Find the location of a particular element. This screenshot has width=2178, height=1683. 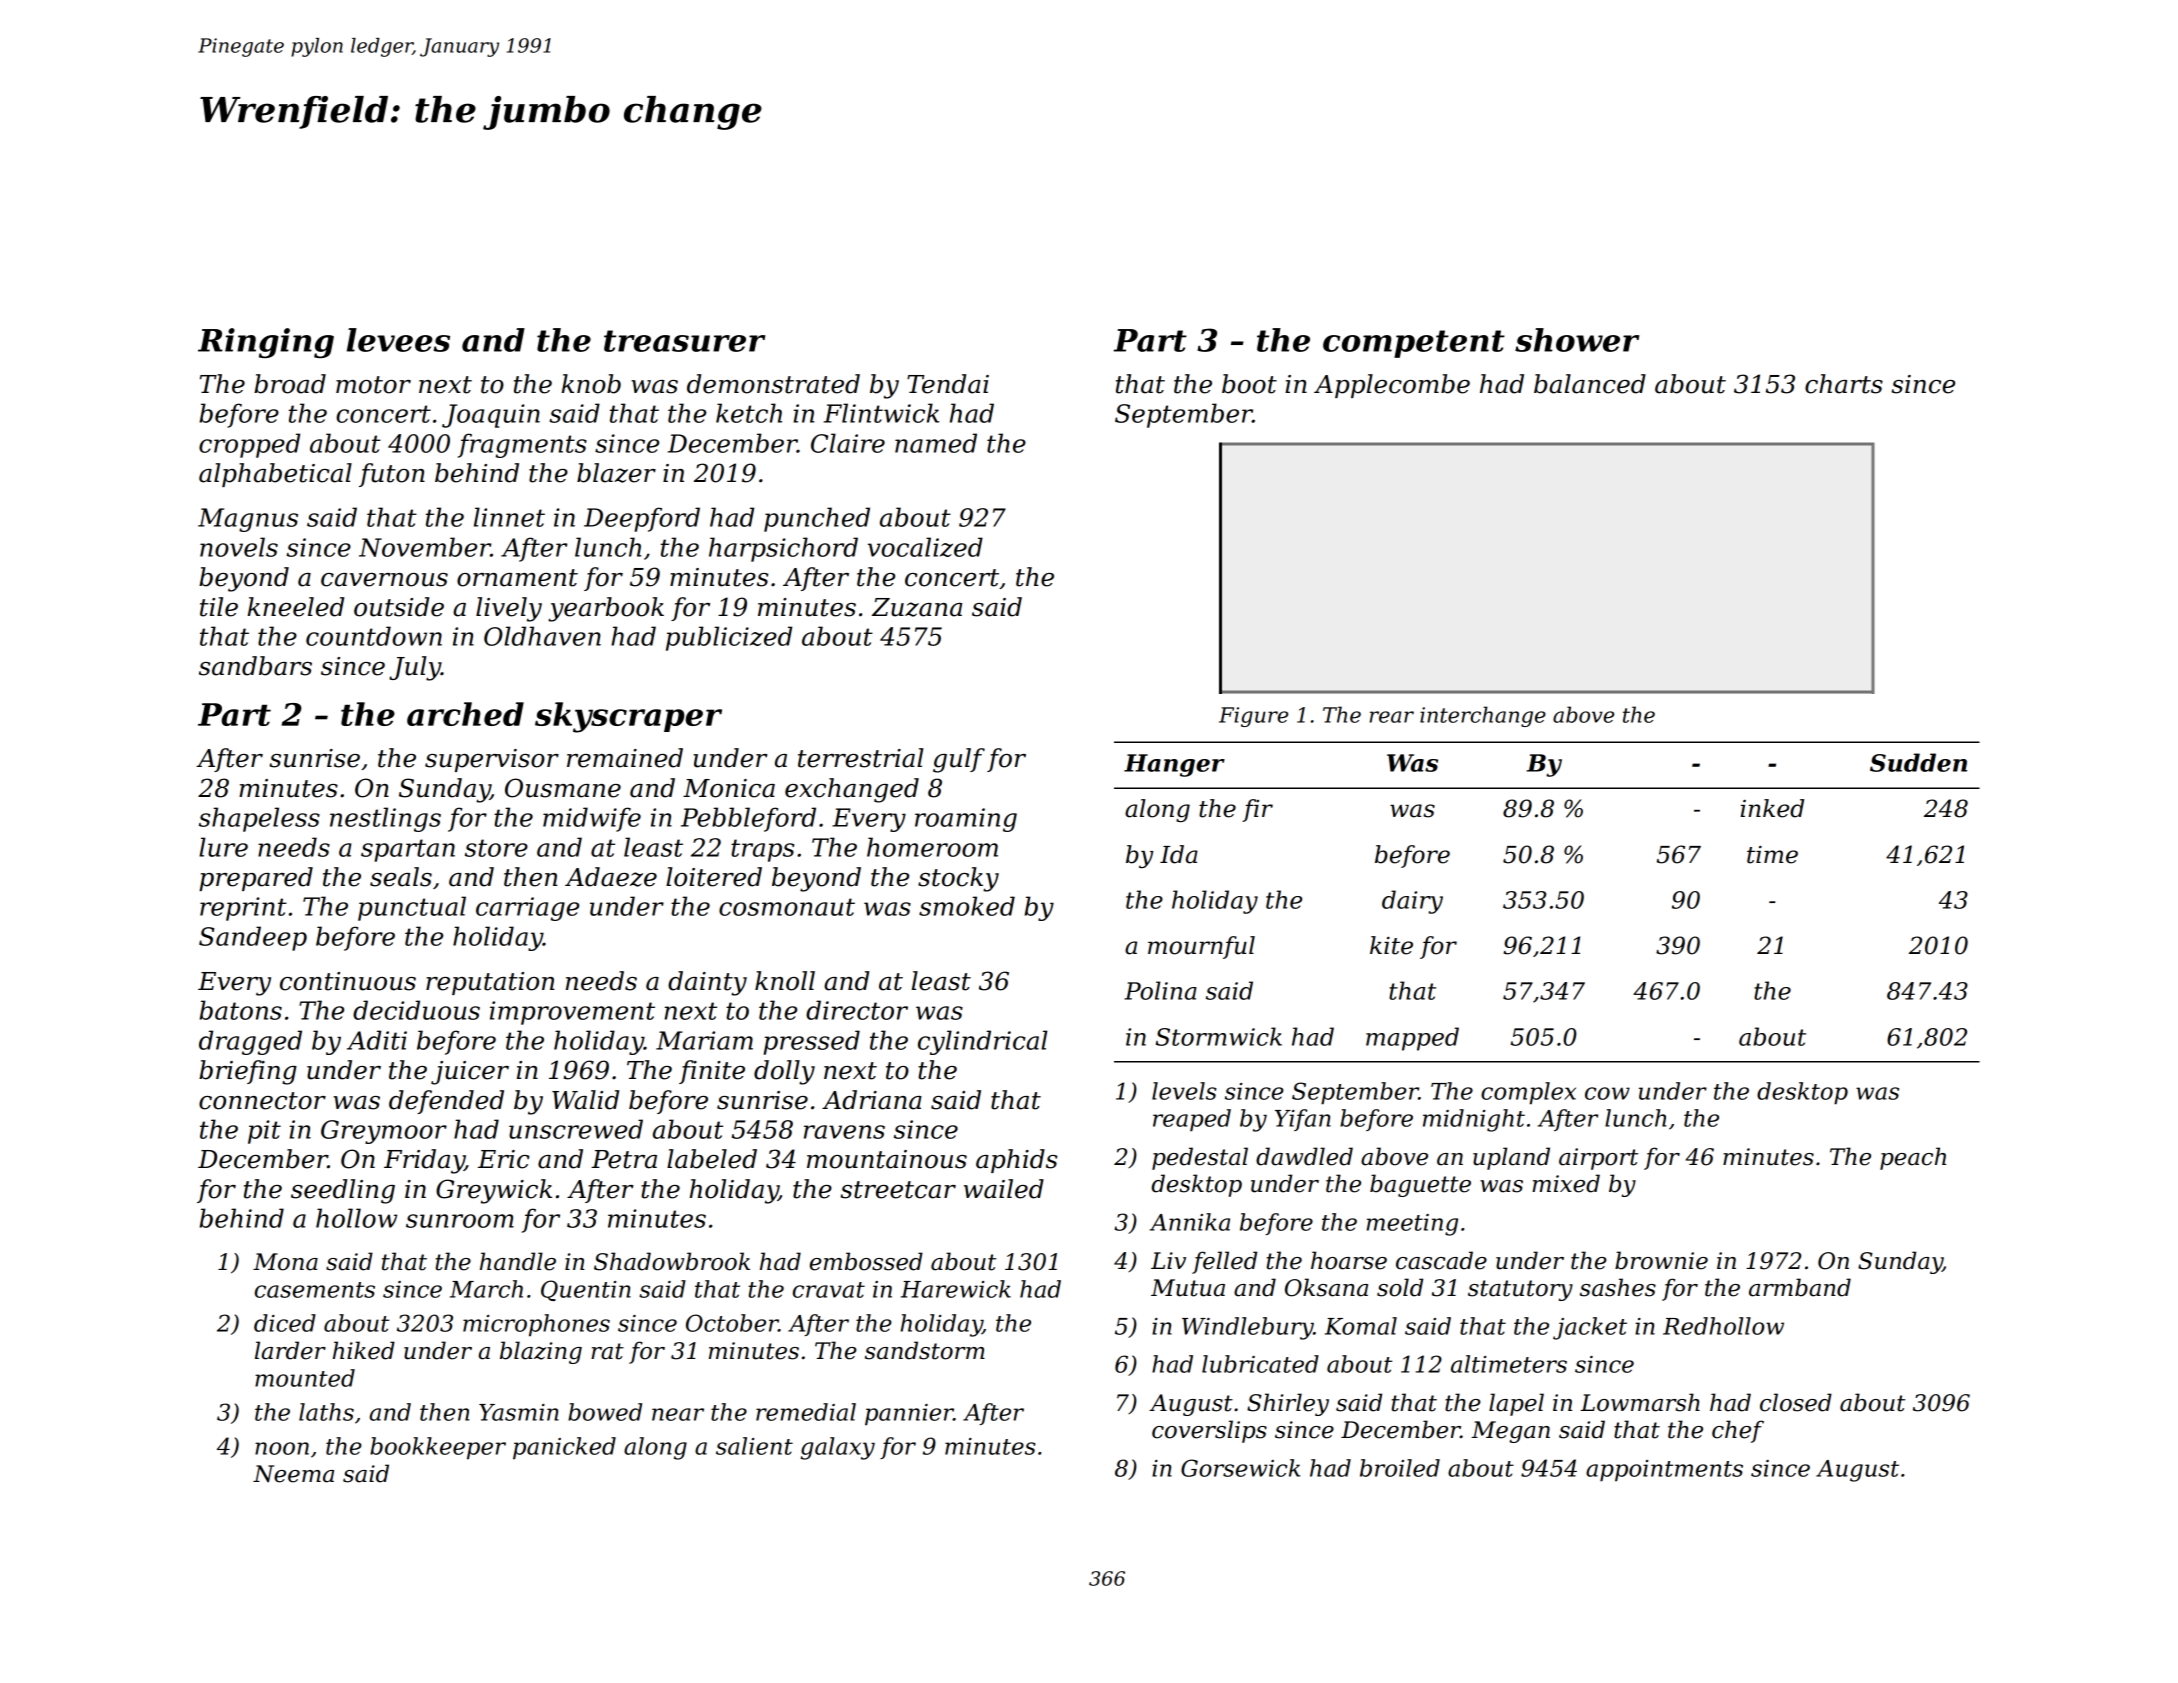

complex is located at coordinates (1528, 1093).
